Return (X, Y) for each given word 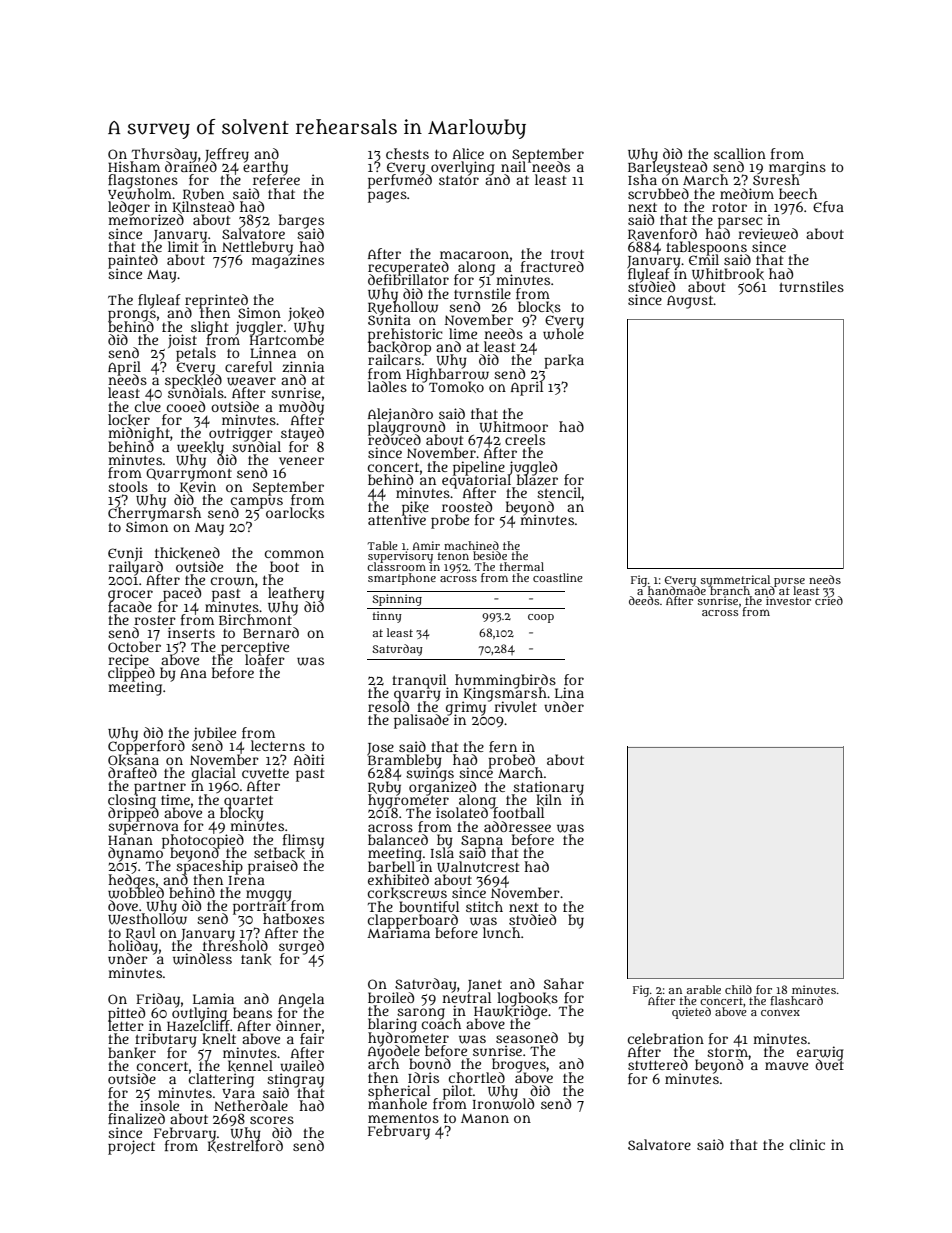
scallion (740, 153)
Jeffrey (227, 155)
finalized (136, 1118)
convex (780, 1012)
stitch (484, 906)
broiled (391, 997)
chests (407, 153)
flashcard (796, 1000)
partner (160, 788)
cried (829, 601)
